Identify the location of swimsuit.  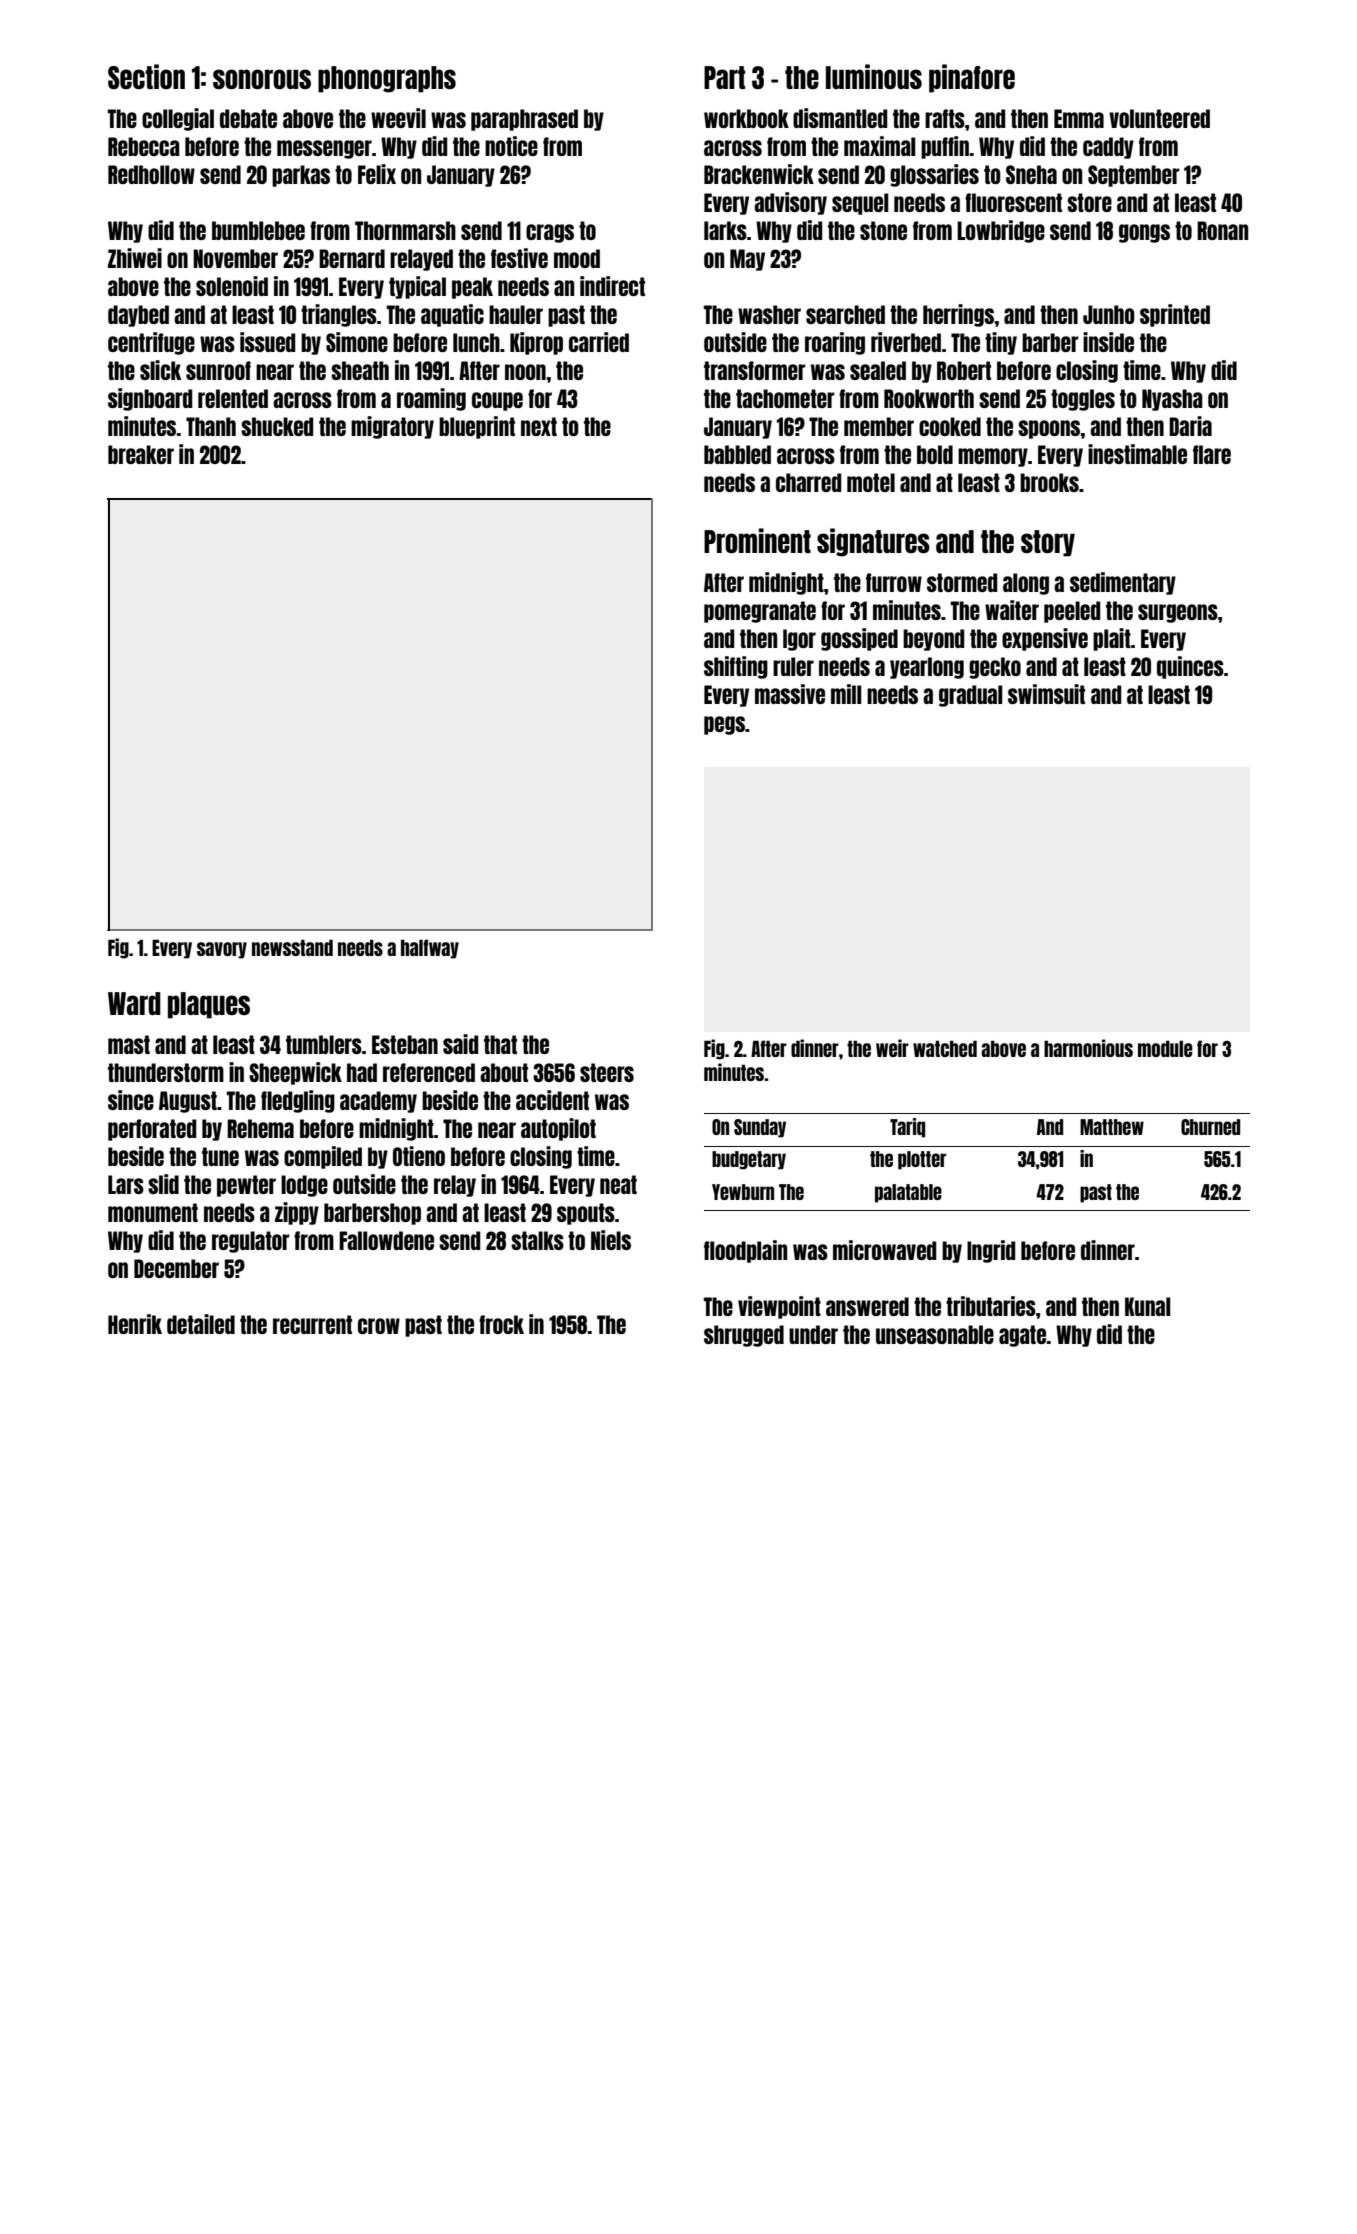
(1046, 694).
